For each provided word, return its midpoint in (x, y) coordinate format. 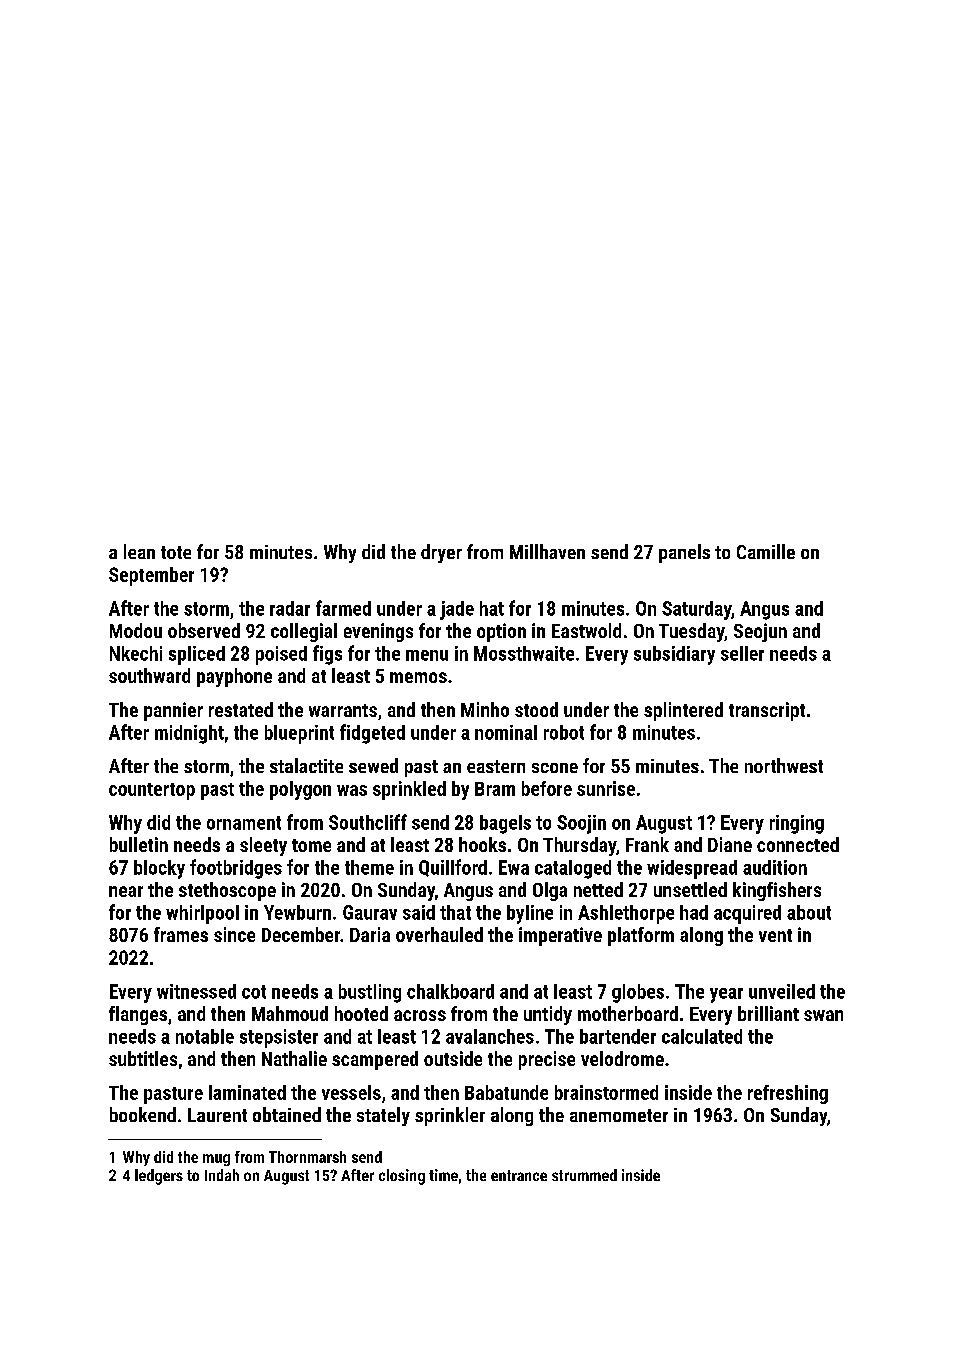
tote (176, 552)
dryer (441, 553)
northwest (784, 765)
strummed (584, 1175)
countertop (152, 791)
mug (216, 1160)
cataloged (573, 869)
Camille (766, 551)
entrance (519, 1175)
